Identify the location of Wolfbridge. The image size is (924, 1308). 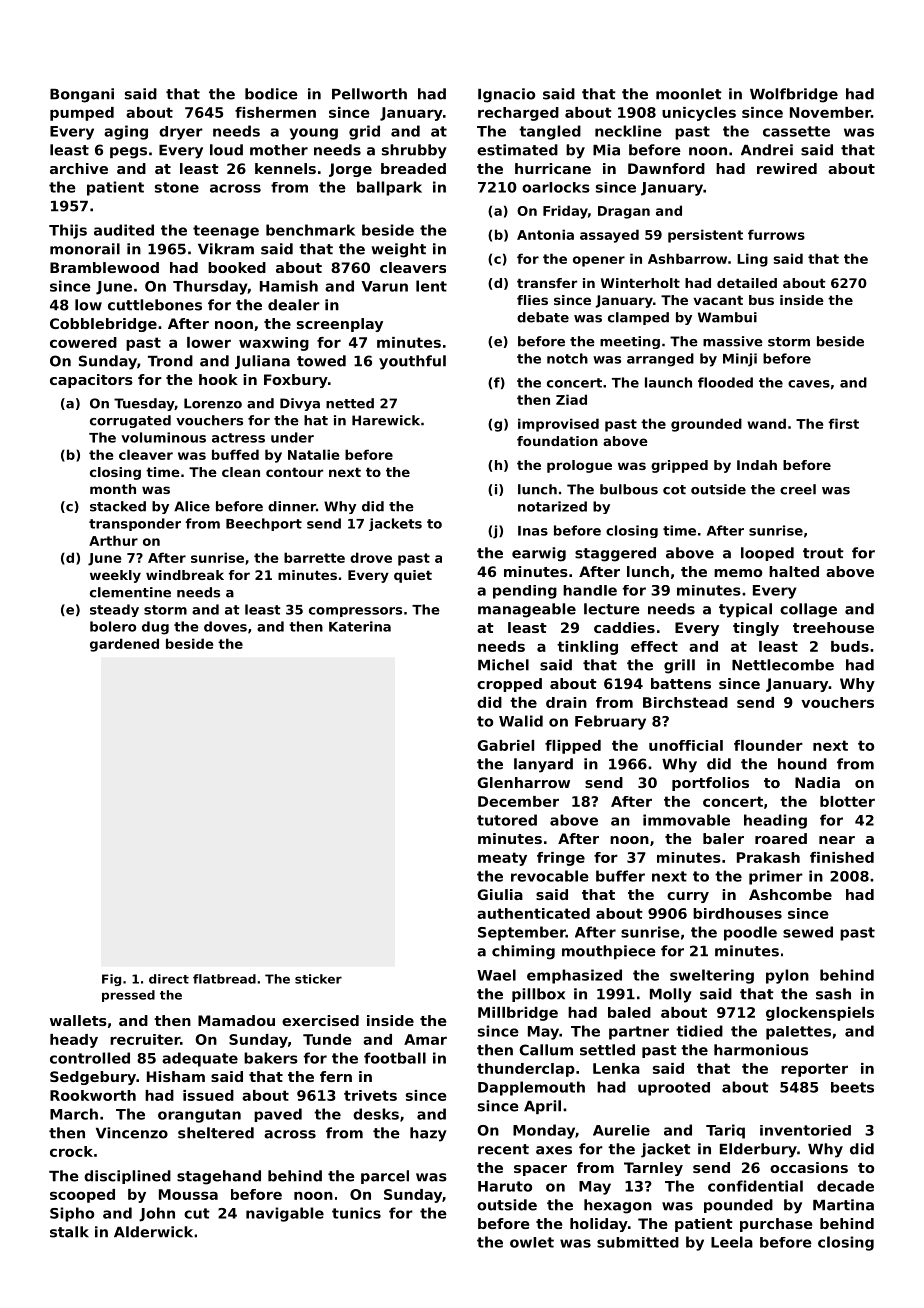
(794, 95).
